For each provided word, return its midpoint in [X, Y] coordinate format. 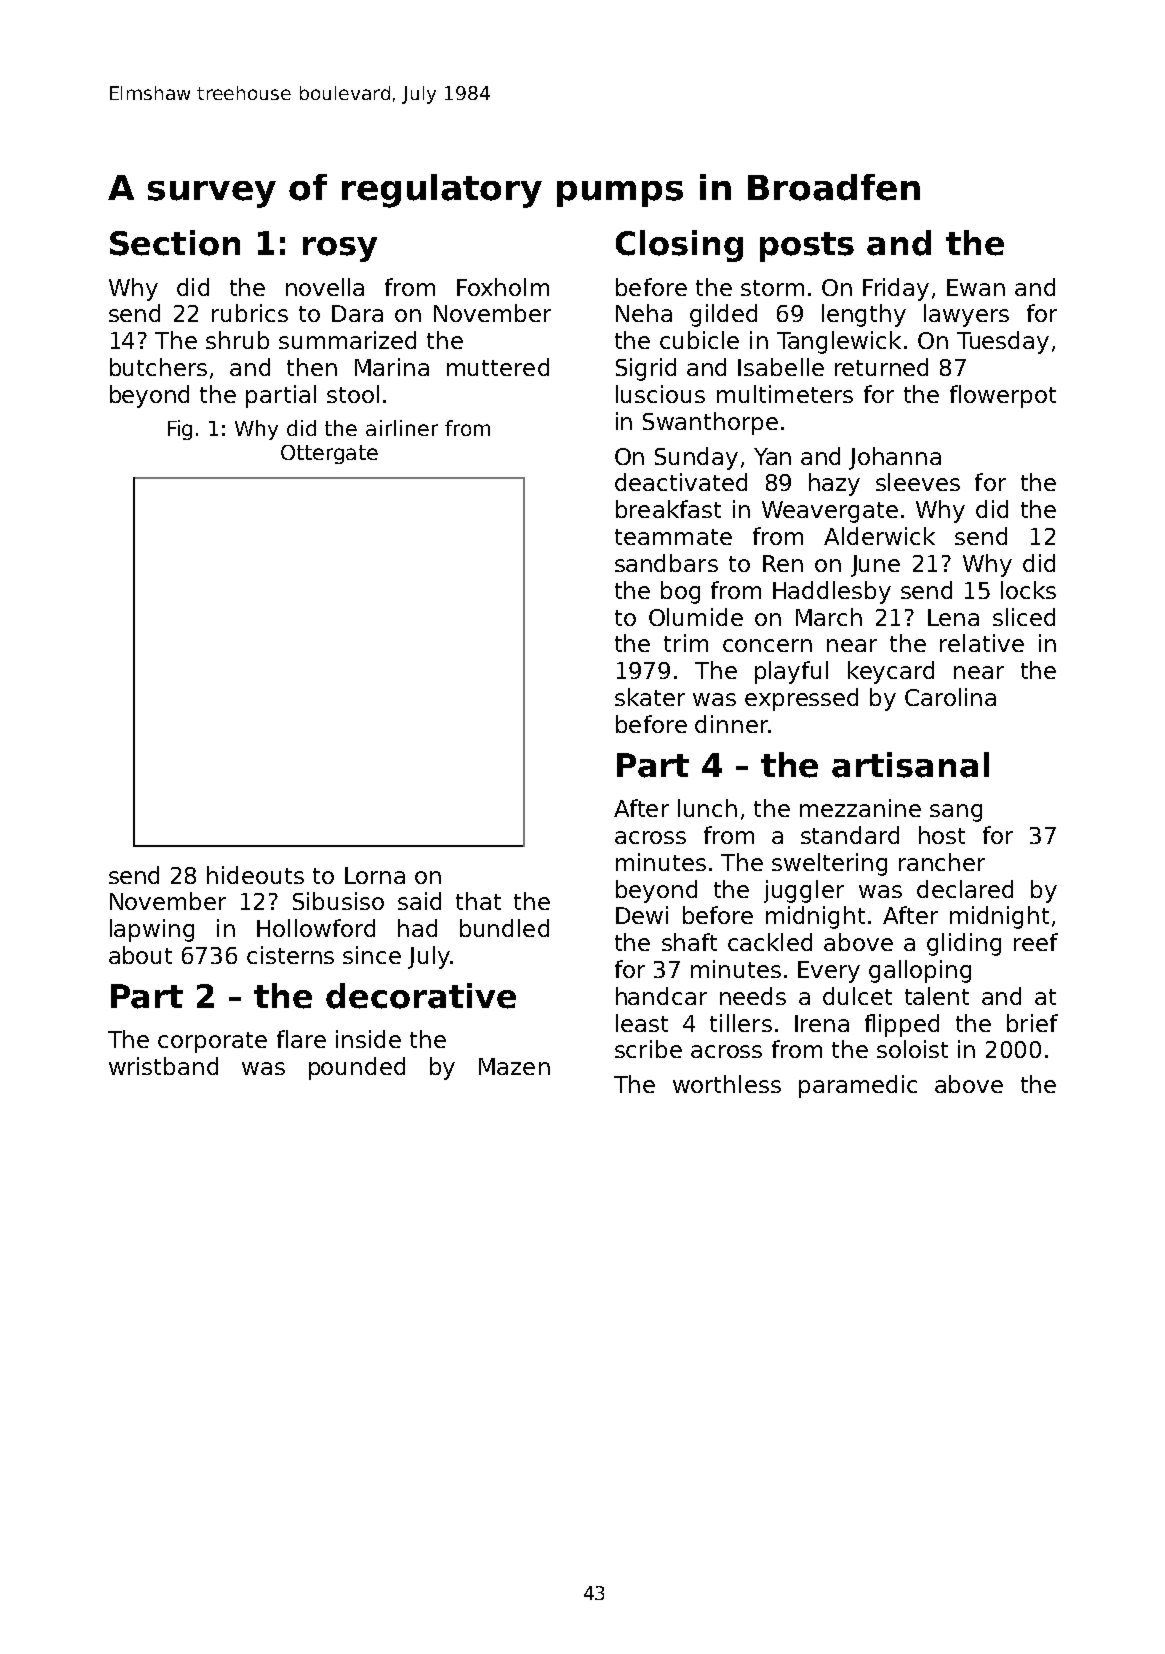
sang [956, 813]
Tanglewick [839, 342]
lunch [707, 808]
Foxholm [503, 287]
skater [650, 697]
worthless [727, 1084]
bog [680, 592]
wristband [163, 1066]
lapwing [152, 930]
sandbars [666, 563]
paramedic [858, 1086]
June [875, 566]
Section [175, 243]
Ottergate [329, 454]
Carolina [950, 697]
